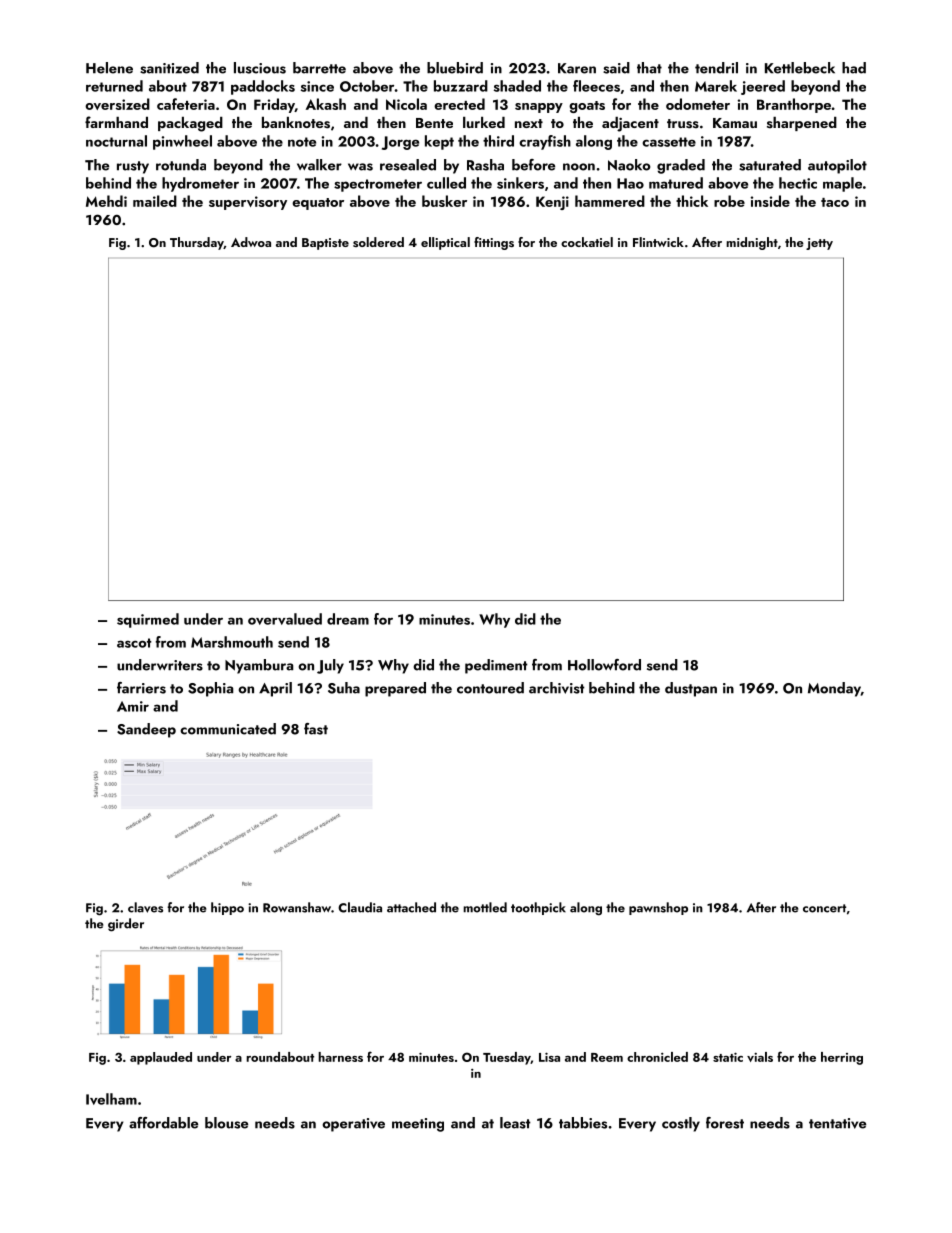  What do you see at coordinates (251, 242) in the screenshot?
I see `Adwoa` at bounding box center [251, 242].
